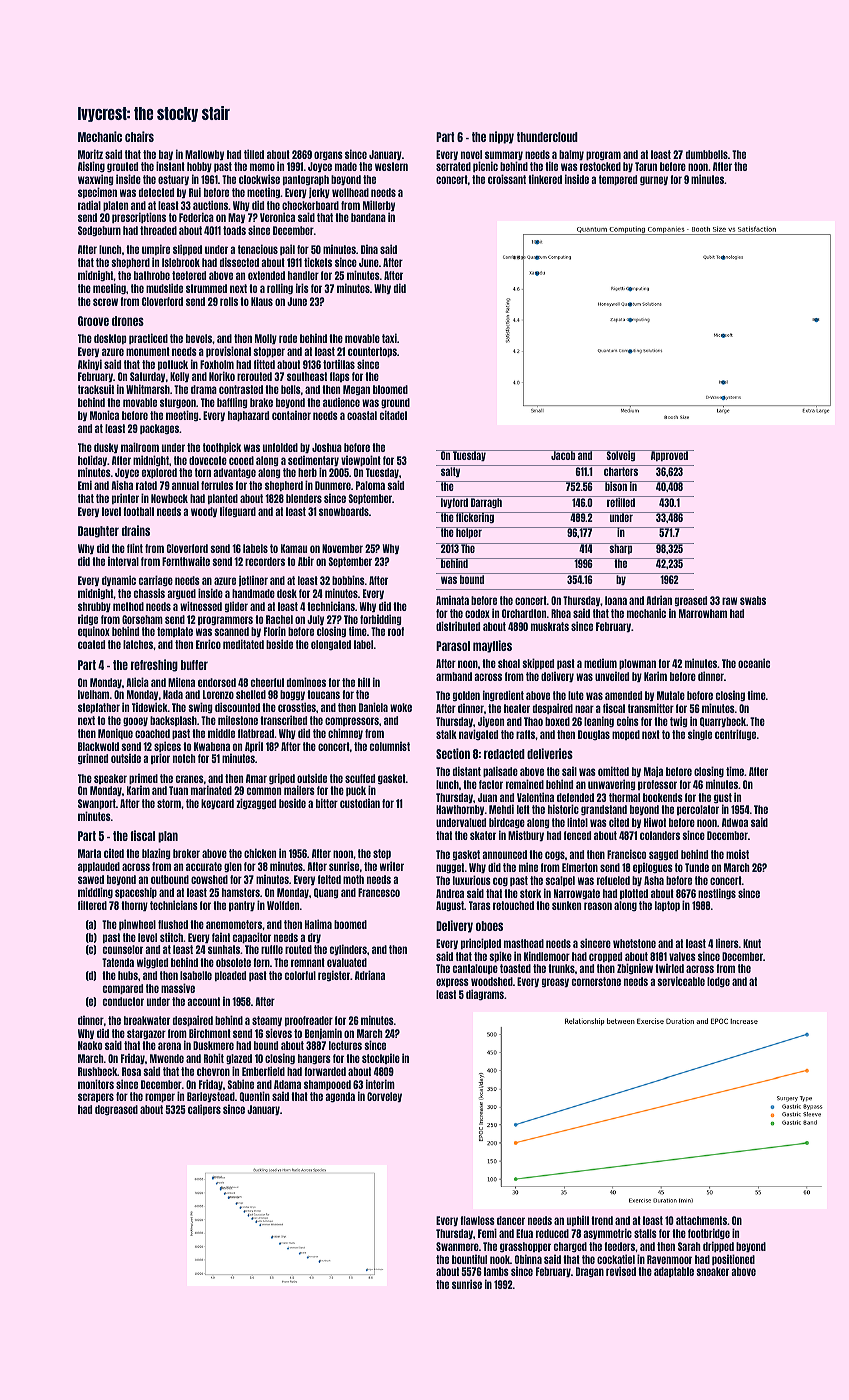 This document has width=849, height=1400. What do you see at coordinates (148, 338) in the document?
I see `practiced` at bounding box center [148, 338].
